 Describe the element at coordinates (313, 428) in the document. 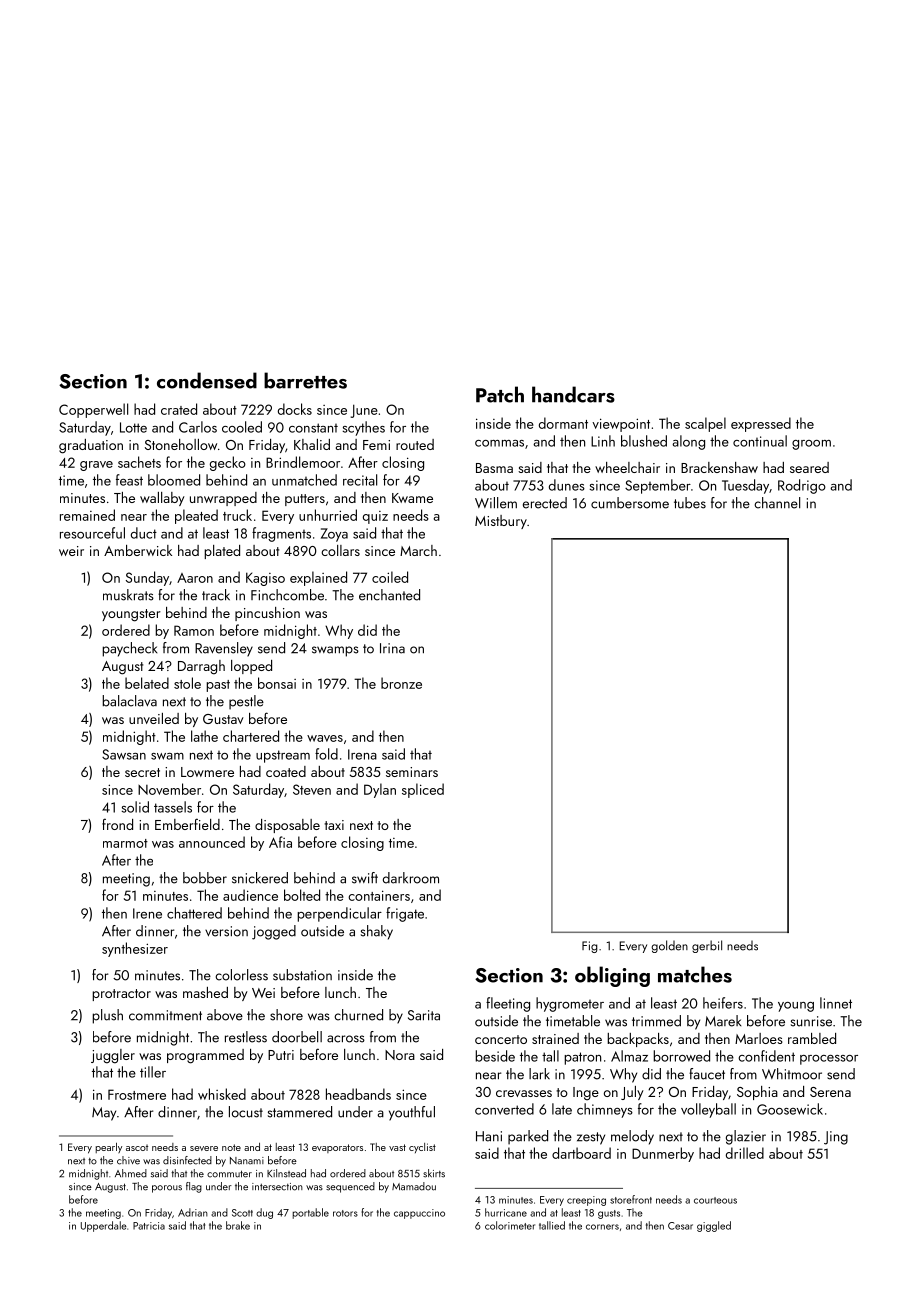

I see `constant` at that location.
